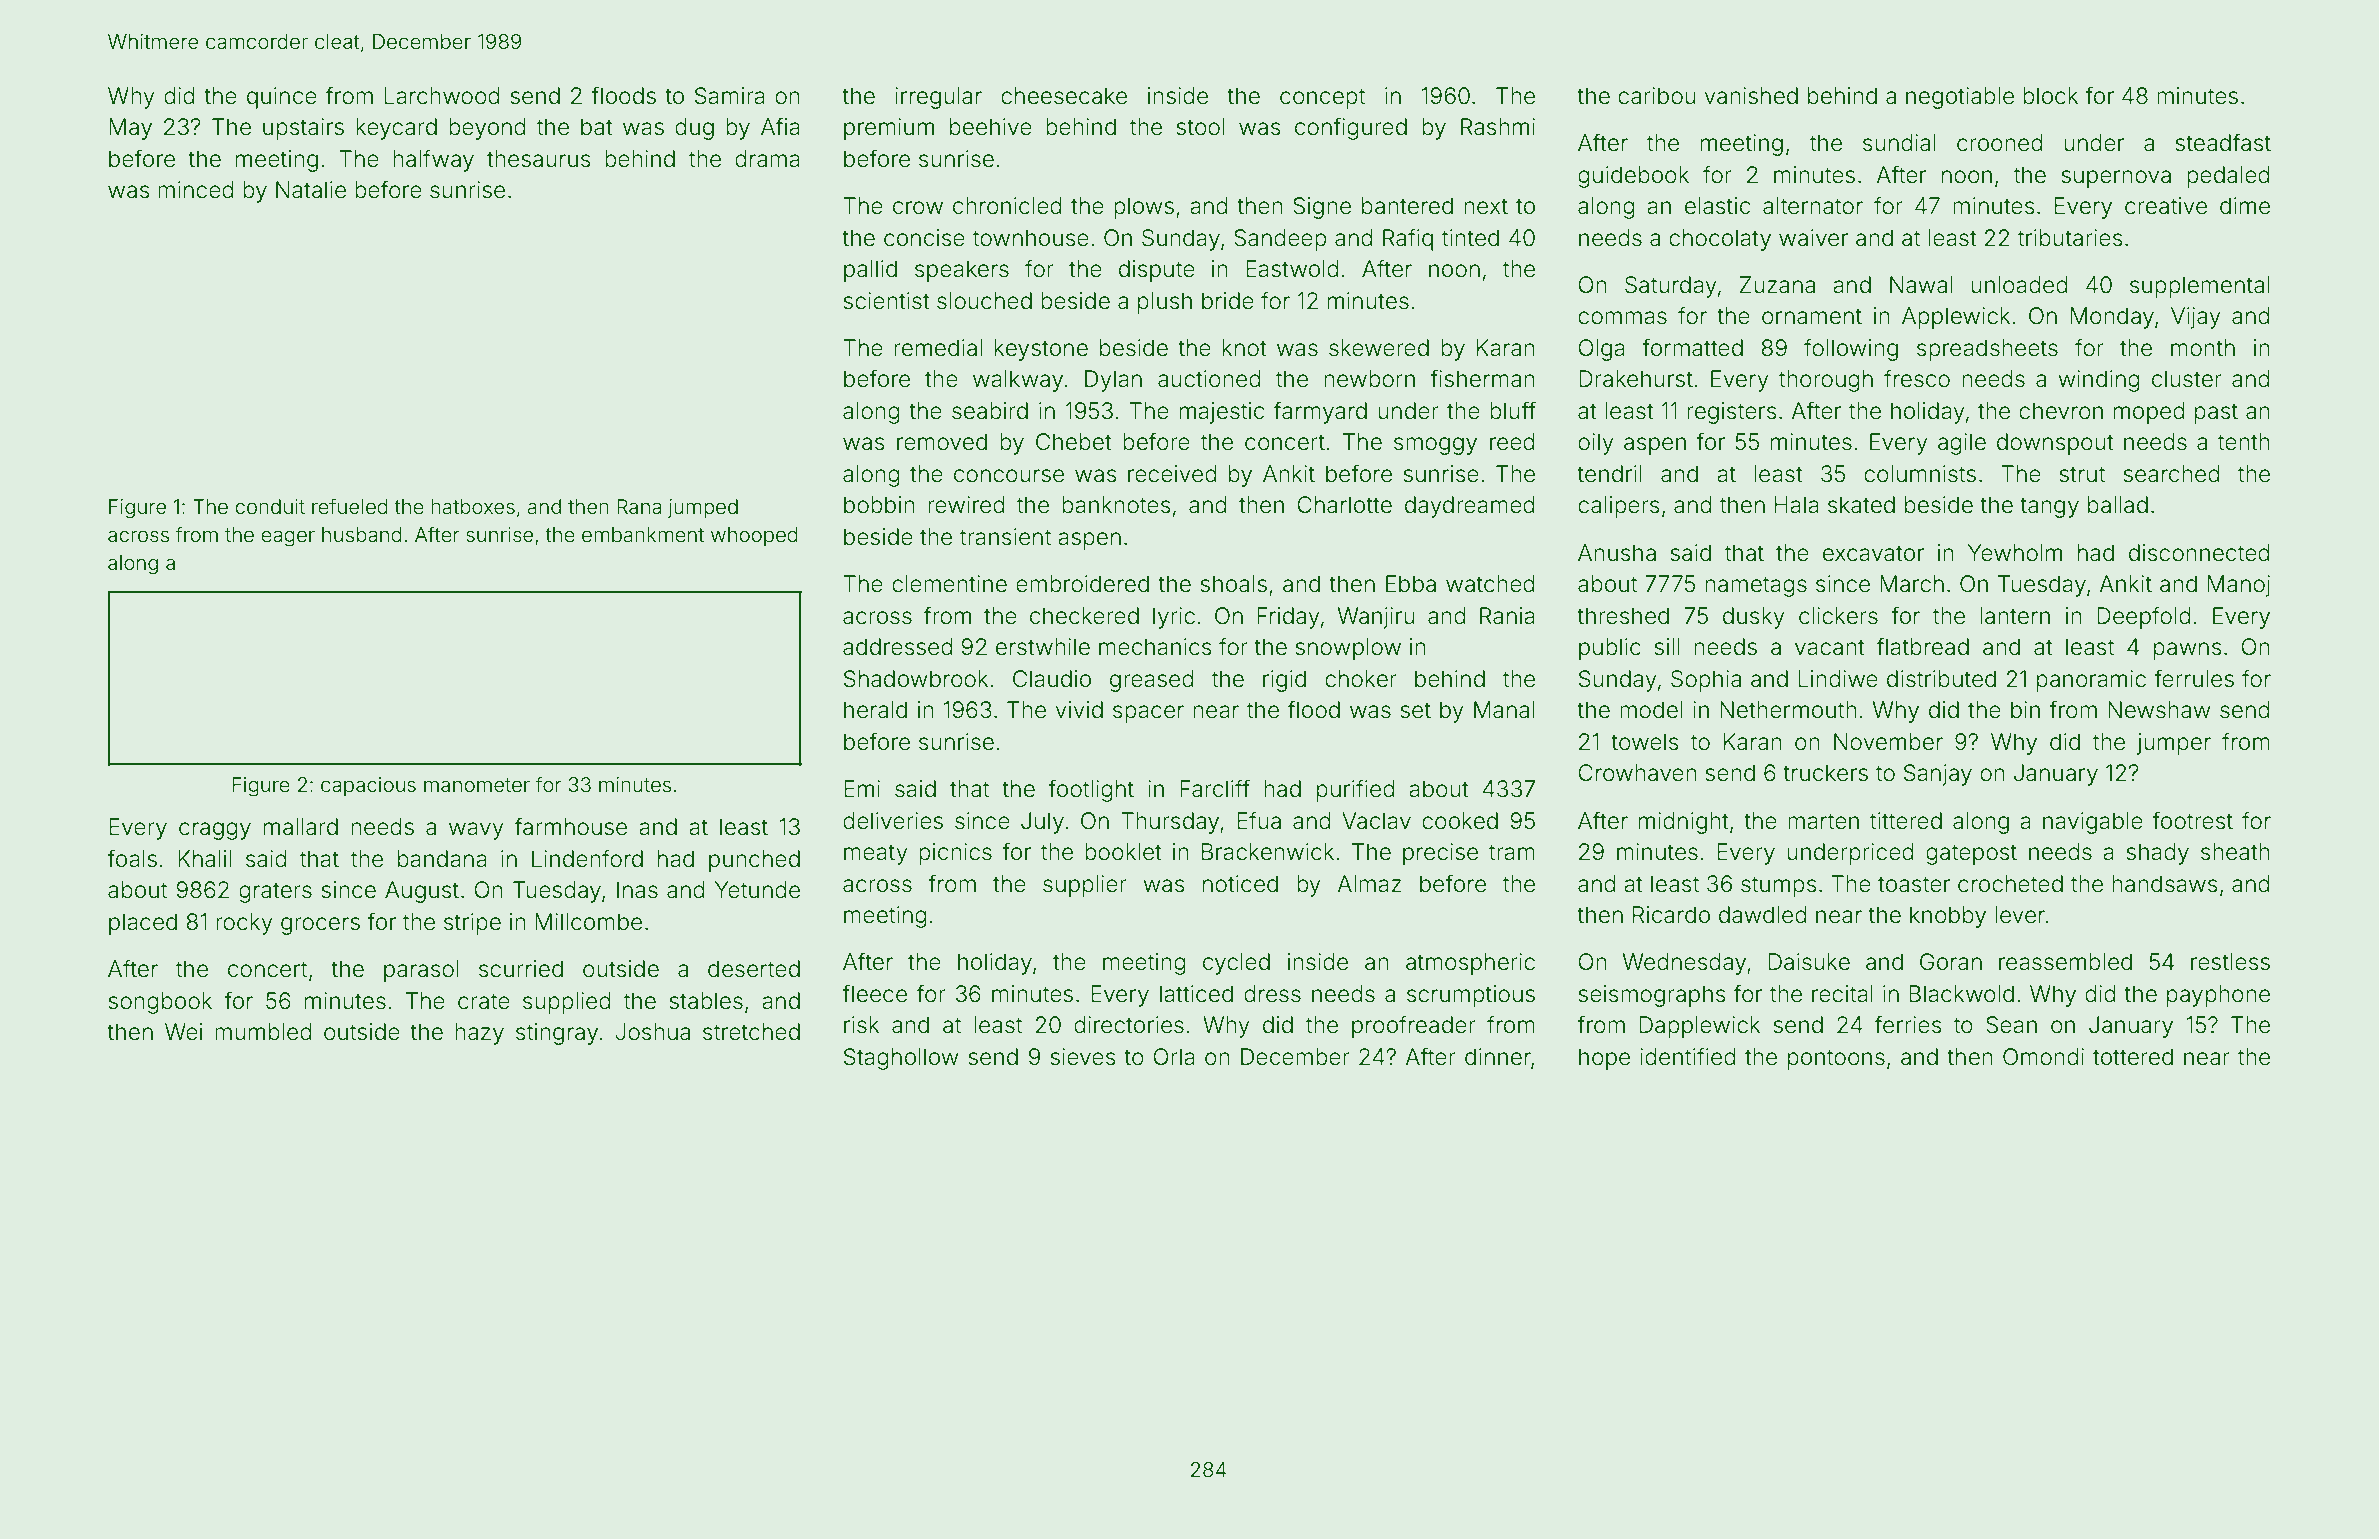  I want to click on Larchwood, so click(442, 96).
